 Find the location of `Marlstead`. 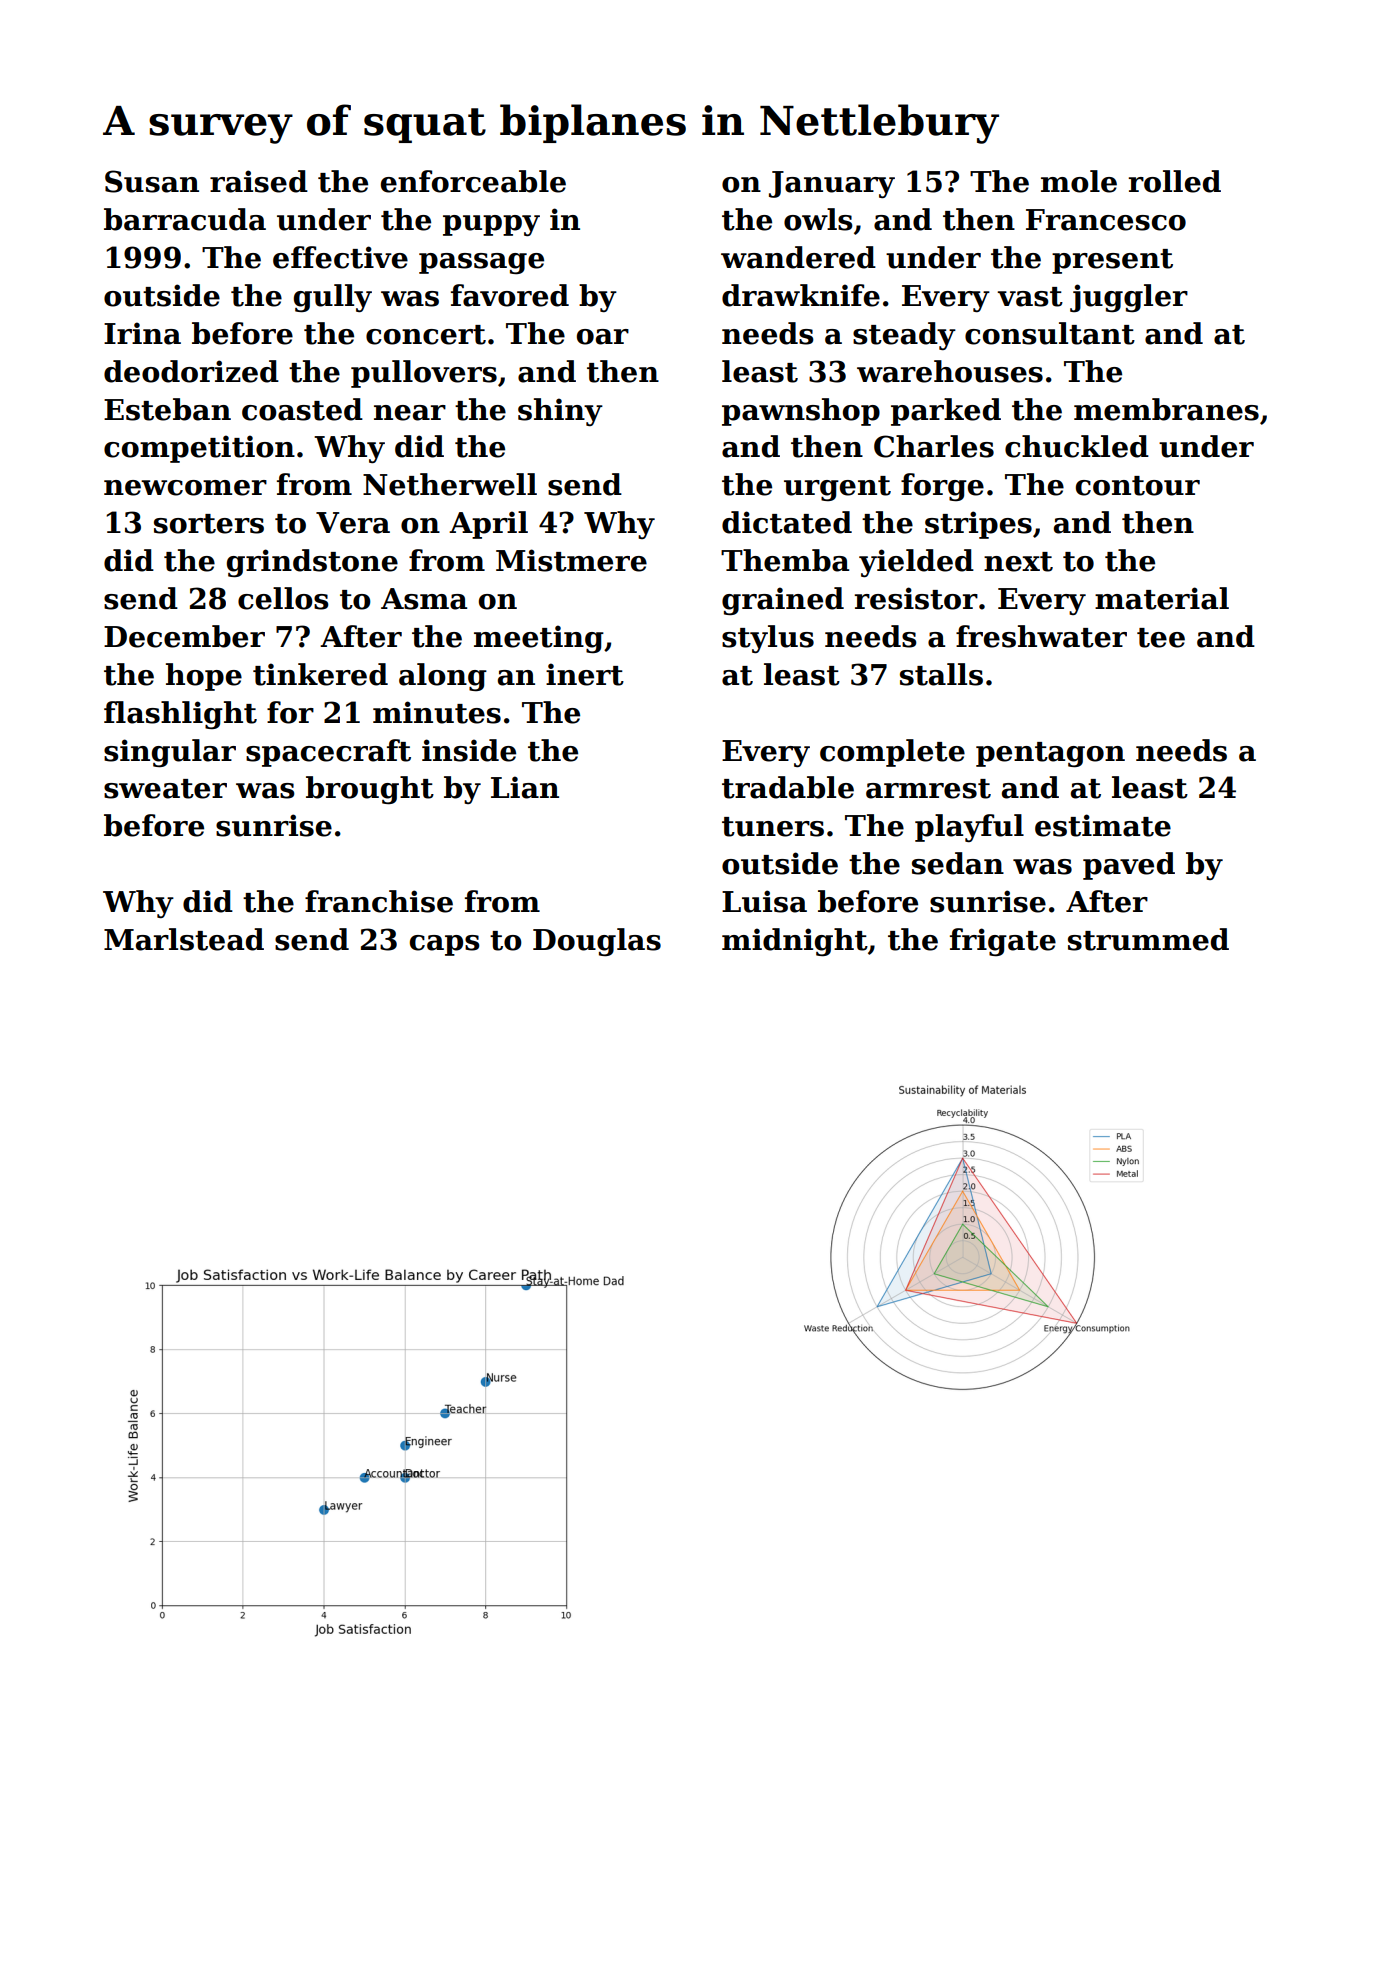

Marlstead is located at coordinates (184, 939).
